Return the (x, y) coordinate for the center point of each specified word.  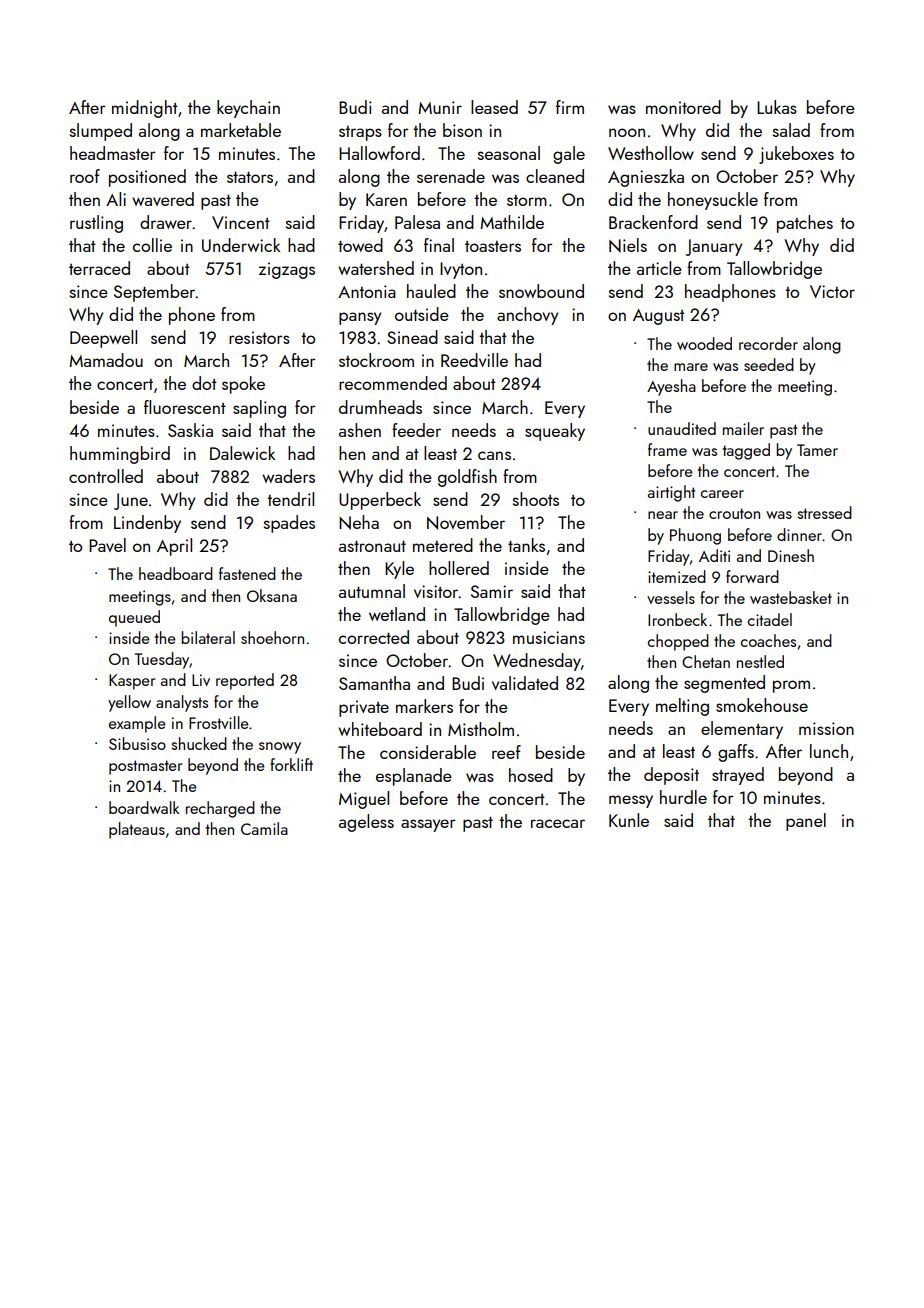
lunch (829, 751)
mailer (743, 428)
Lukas (777, 107)
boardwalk (144, 807)
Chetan (706, 661)
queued (134, 618)
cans (494, 455)
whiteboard (380, 729)
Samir (492, 591)
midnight (145, 109)
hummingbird (120, 455)
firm (570, 107)
